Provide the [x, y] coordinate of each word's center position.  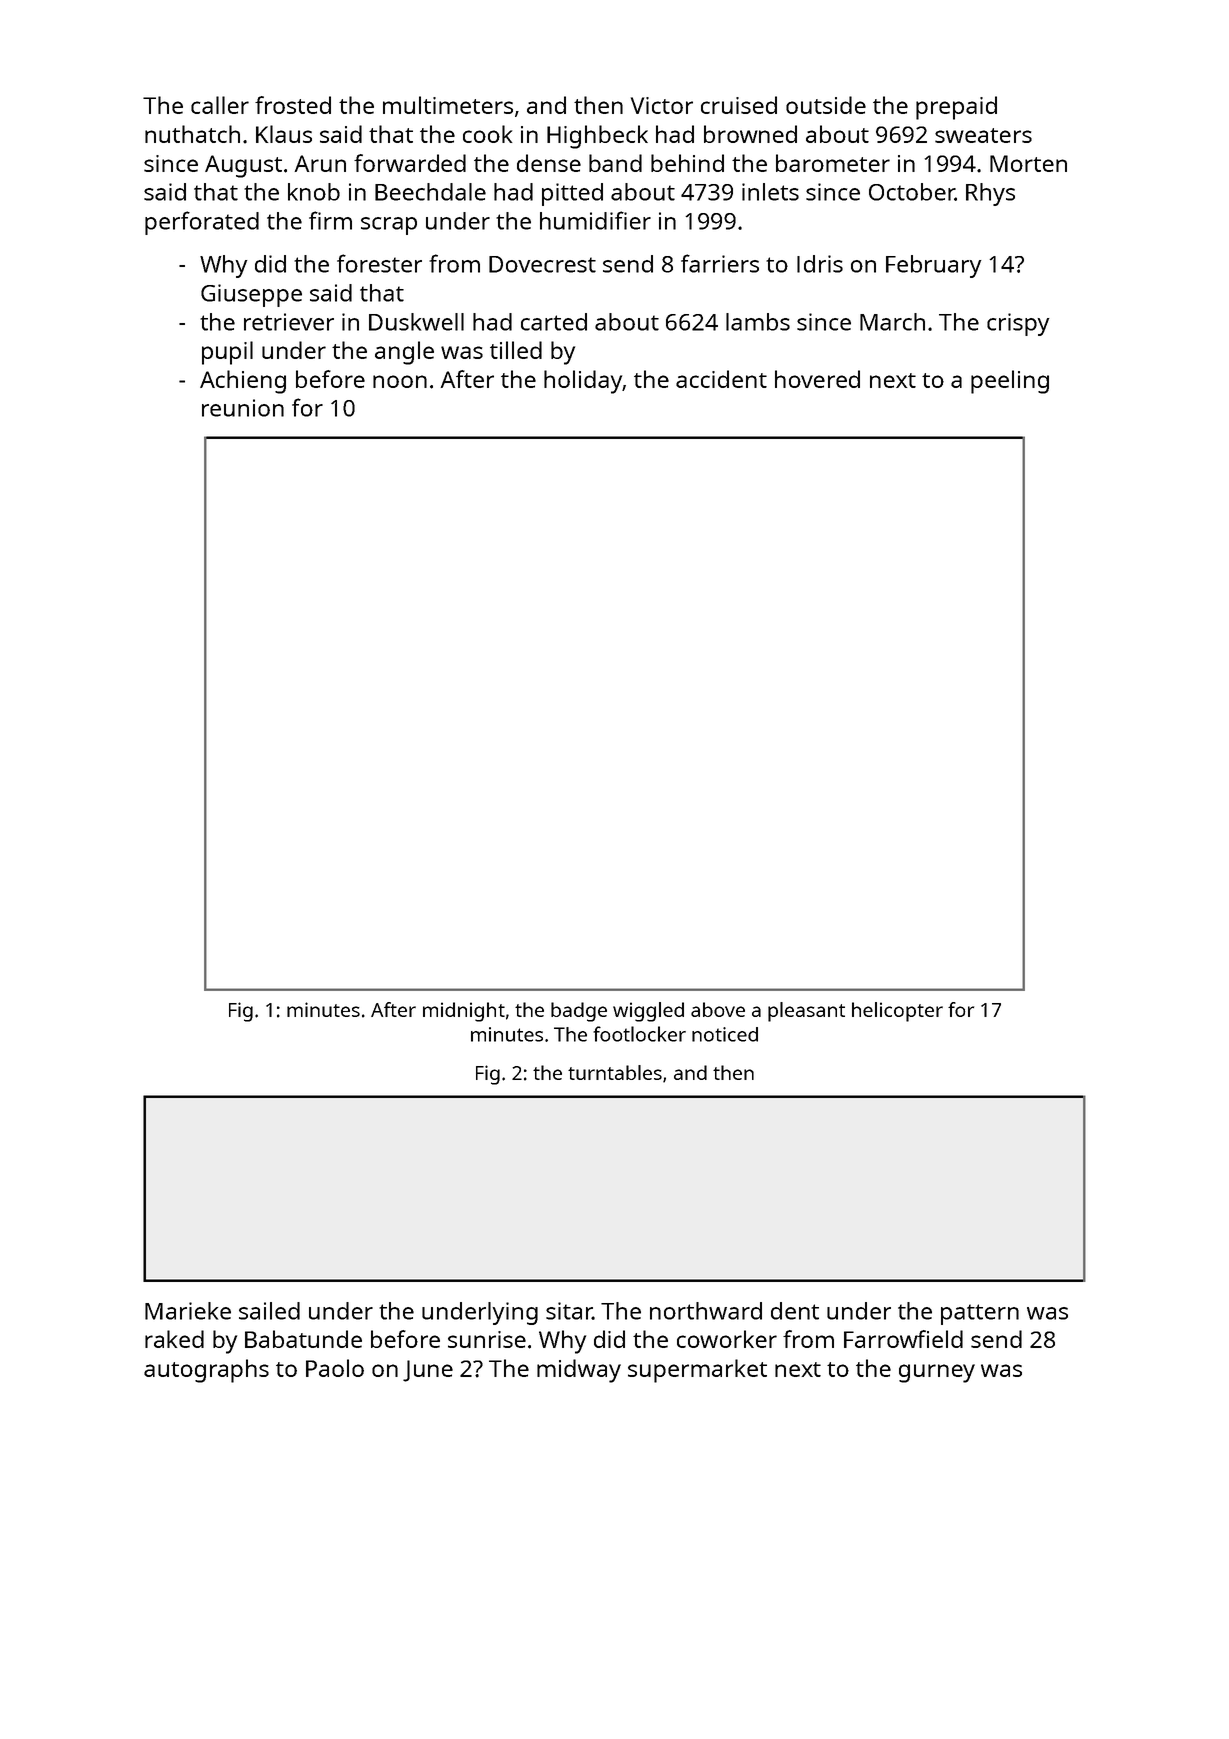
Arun [320, 163]
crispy [1018, 324]
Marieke [188, 1311]
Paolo [335, 1368]
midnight [464, 1012]
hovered [817, 379]
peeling [1010, 382]
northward [706, 1311]
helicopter [897, 1012]
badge [579, 1012]
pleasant [806, 1012]
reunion [243, 408]
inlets [770, 192]
